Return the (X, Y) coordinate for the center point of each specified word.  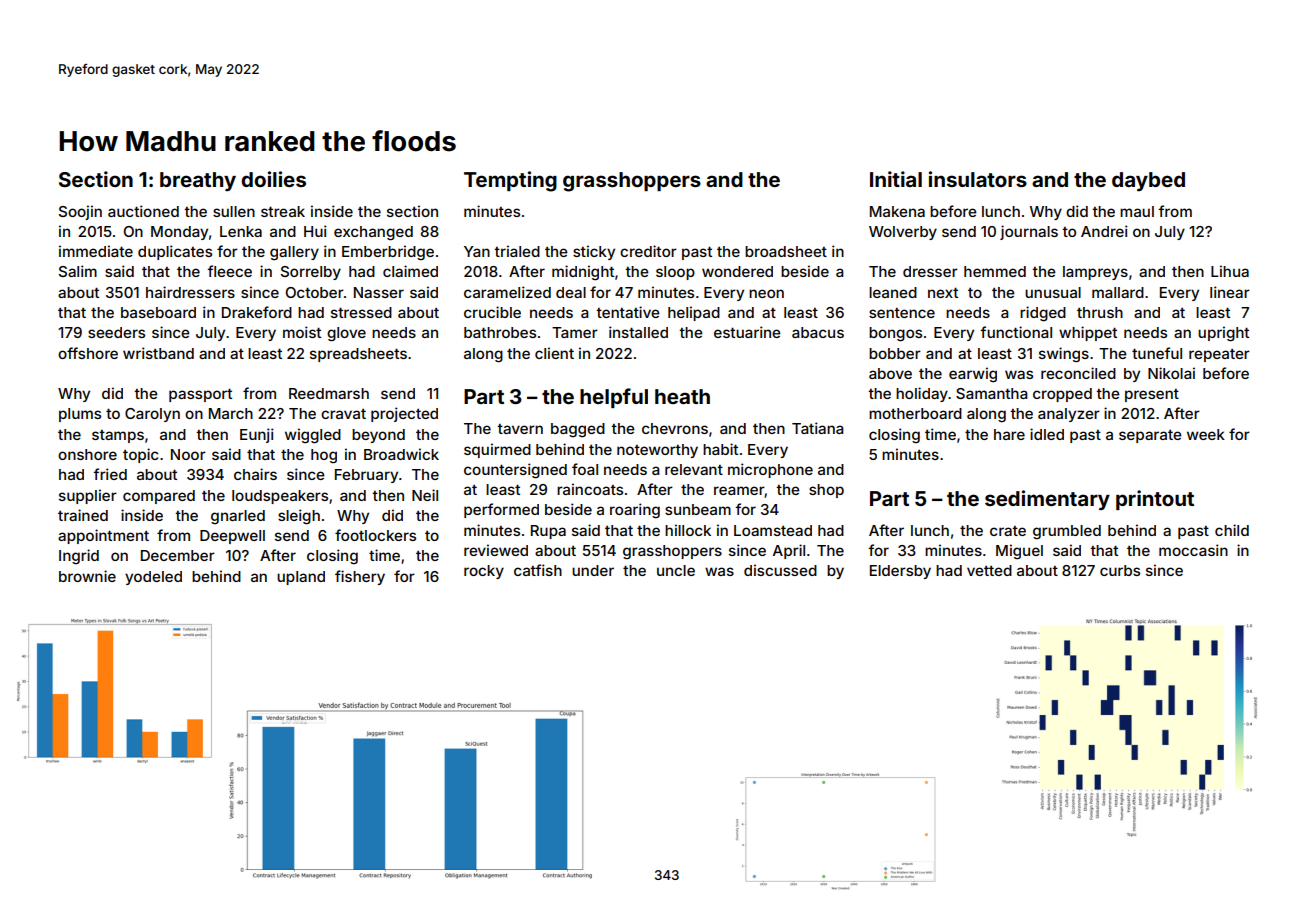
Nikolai (1171, 373)
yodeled (153, 578)
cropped (1062, 395)
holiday (922, 394)
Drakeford (257, 312)
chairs (255, 474)
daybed (1148, 182)
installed (638, 332)
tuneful (1157, 353)
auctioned (143, 211)
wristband (158, 353)
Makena (897, 211)
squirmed (497, 450)
